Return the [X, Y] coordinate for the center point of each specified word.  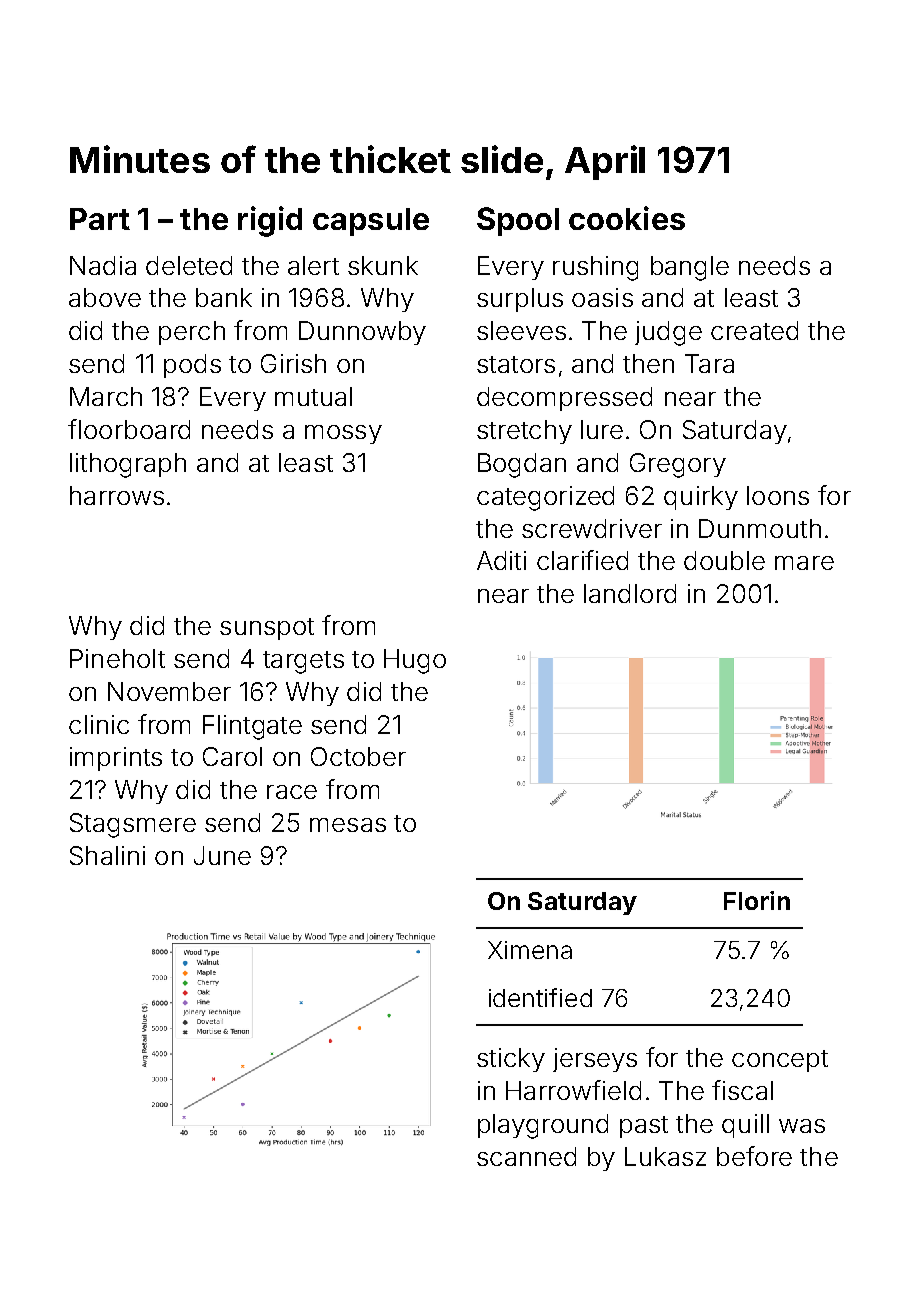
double [724, 560]
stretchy [524, 432]
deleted [189, 265]
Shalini [107, 855]
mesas [348, 825]
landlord [630, 593]
